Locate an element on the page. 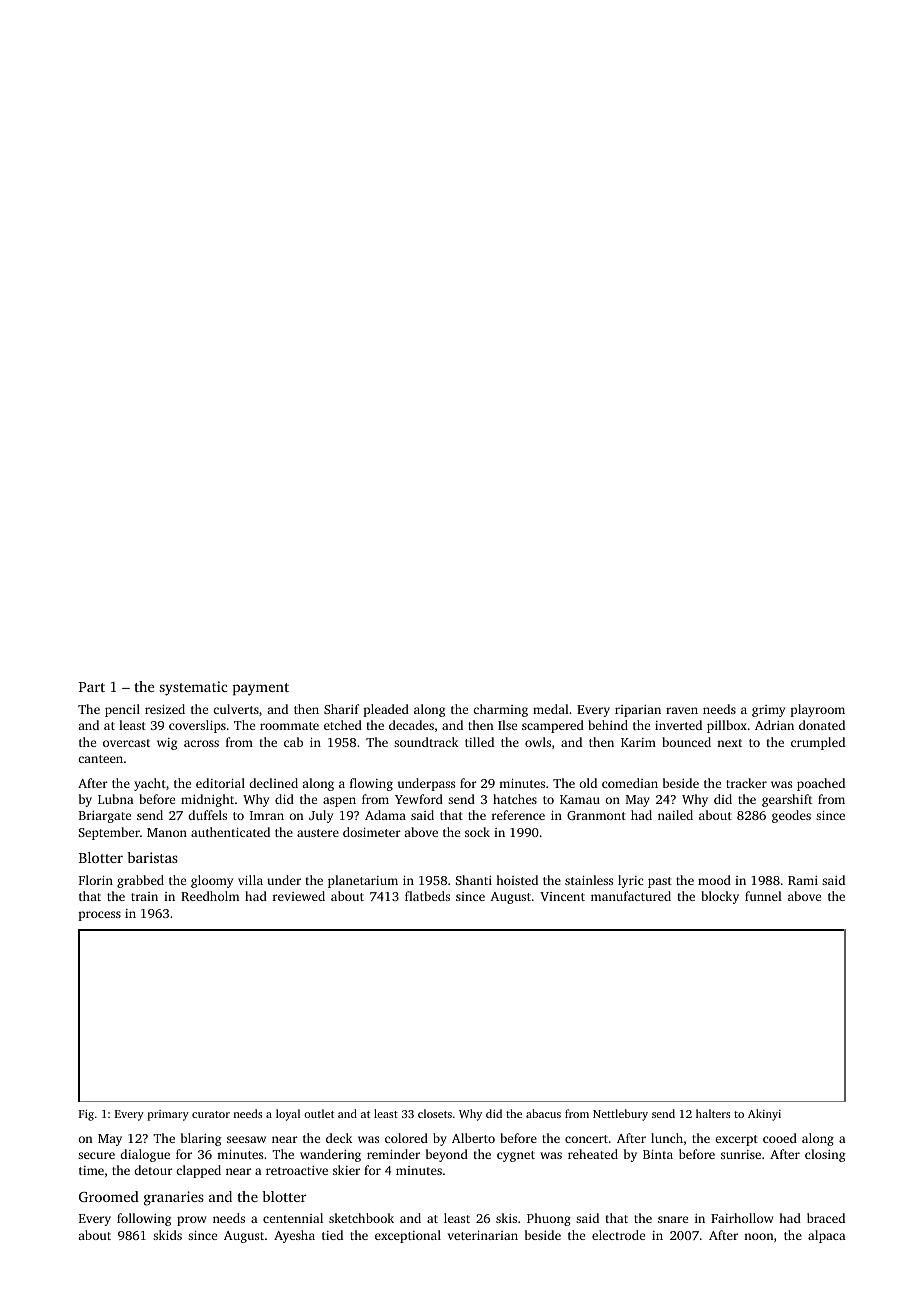  playroom is located at coordinates (817, 710).
